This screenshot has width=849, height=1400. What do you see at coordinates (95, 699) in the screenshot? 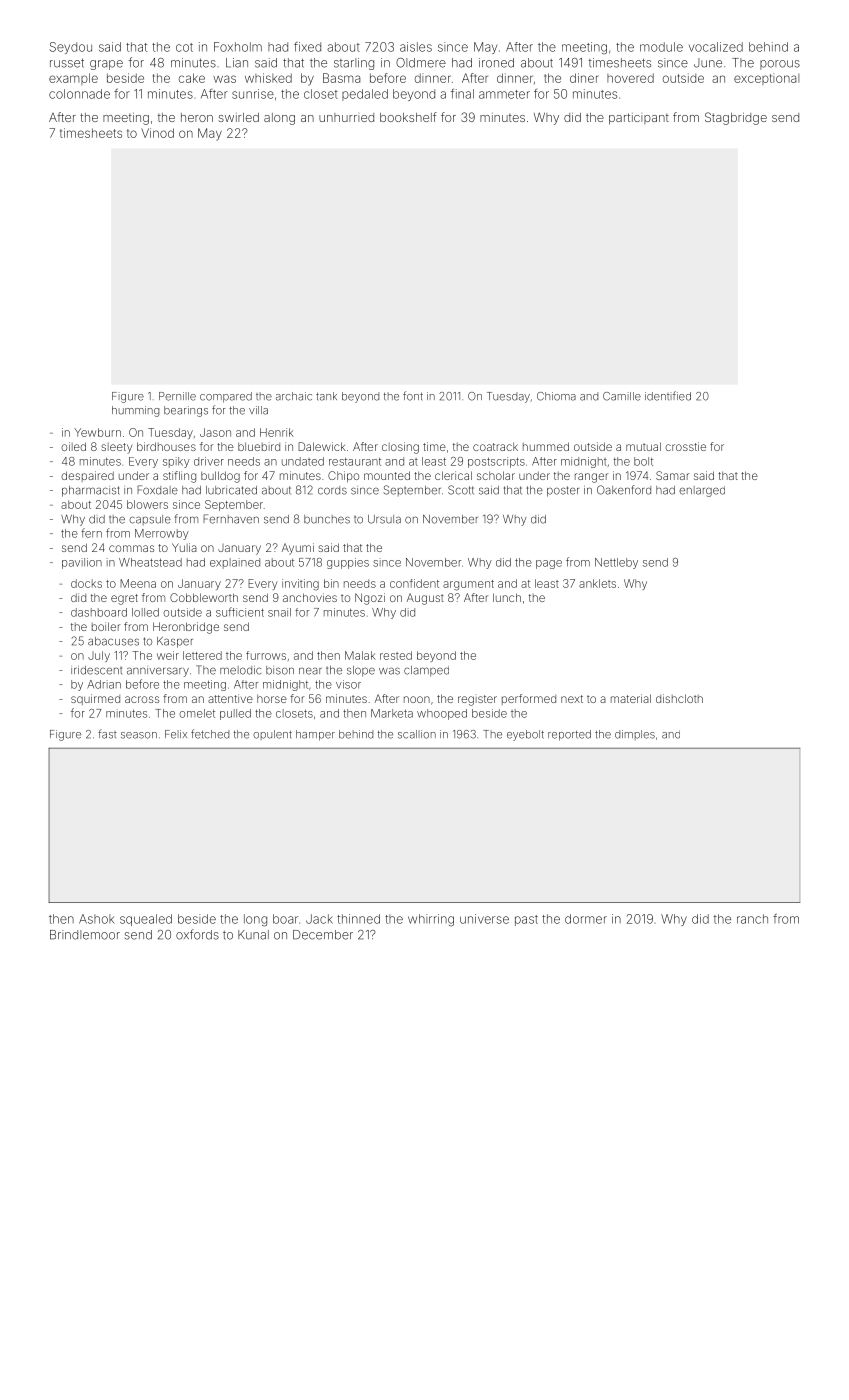
I see `squirmed` at bounding box center [95, 699].
